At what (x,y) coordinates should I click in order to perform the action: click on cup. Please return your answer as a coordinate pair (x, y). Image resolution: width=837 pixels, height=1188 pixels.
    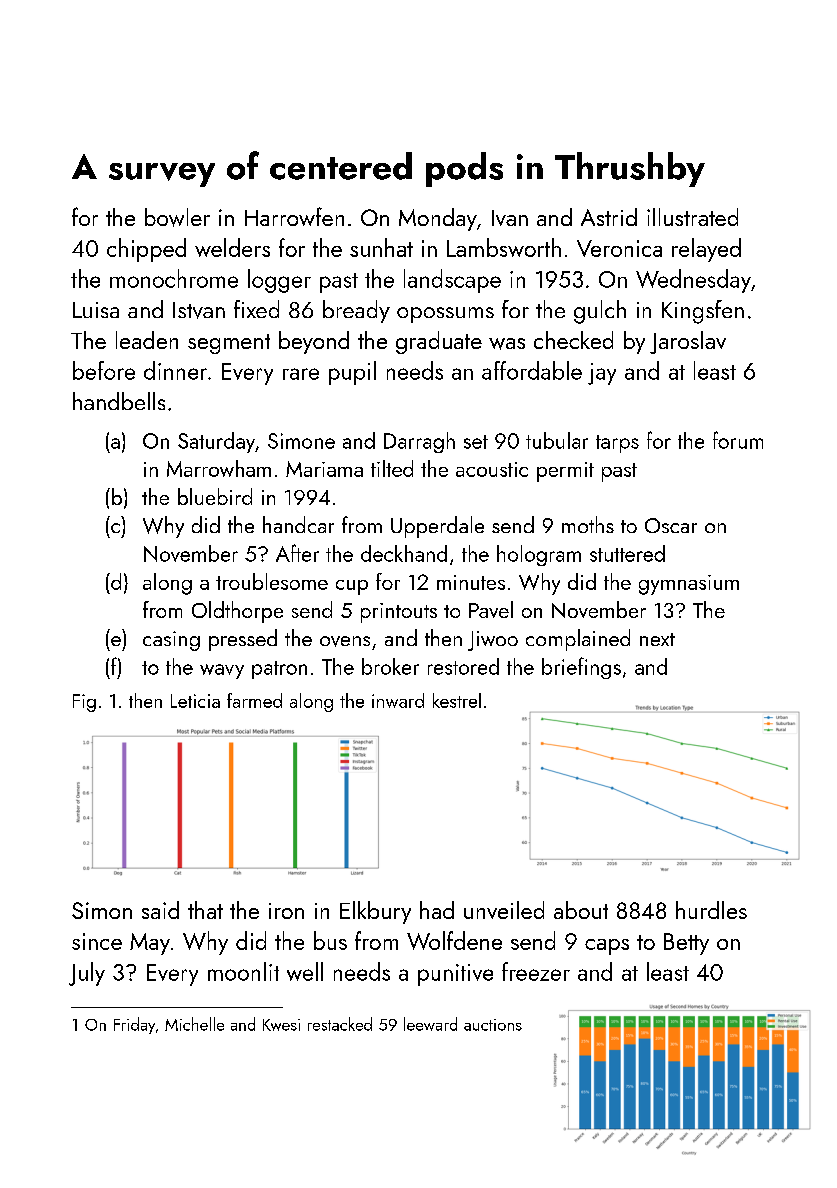
    Looking at the image, I should click on (352, 587).
